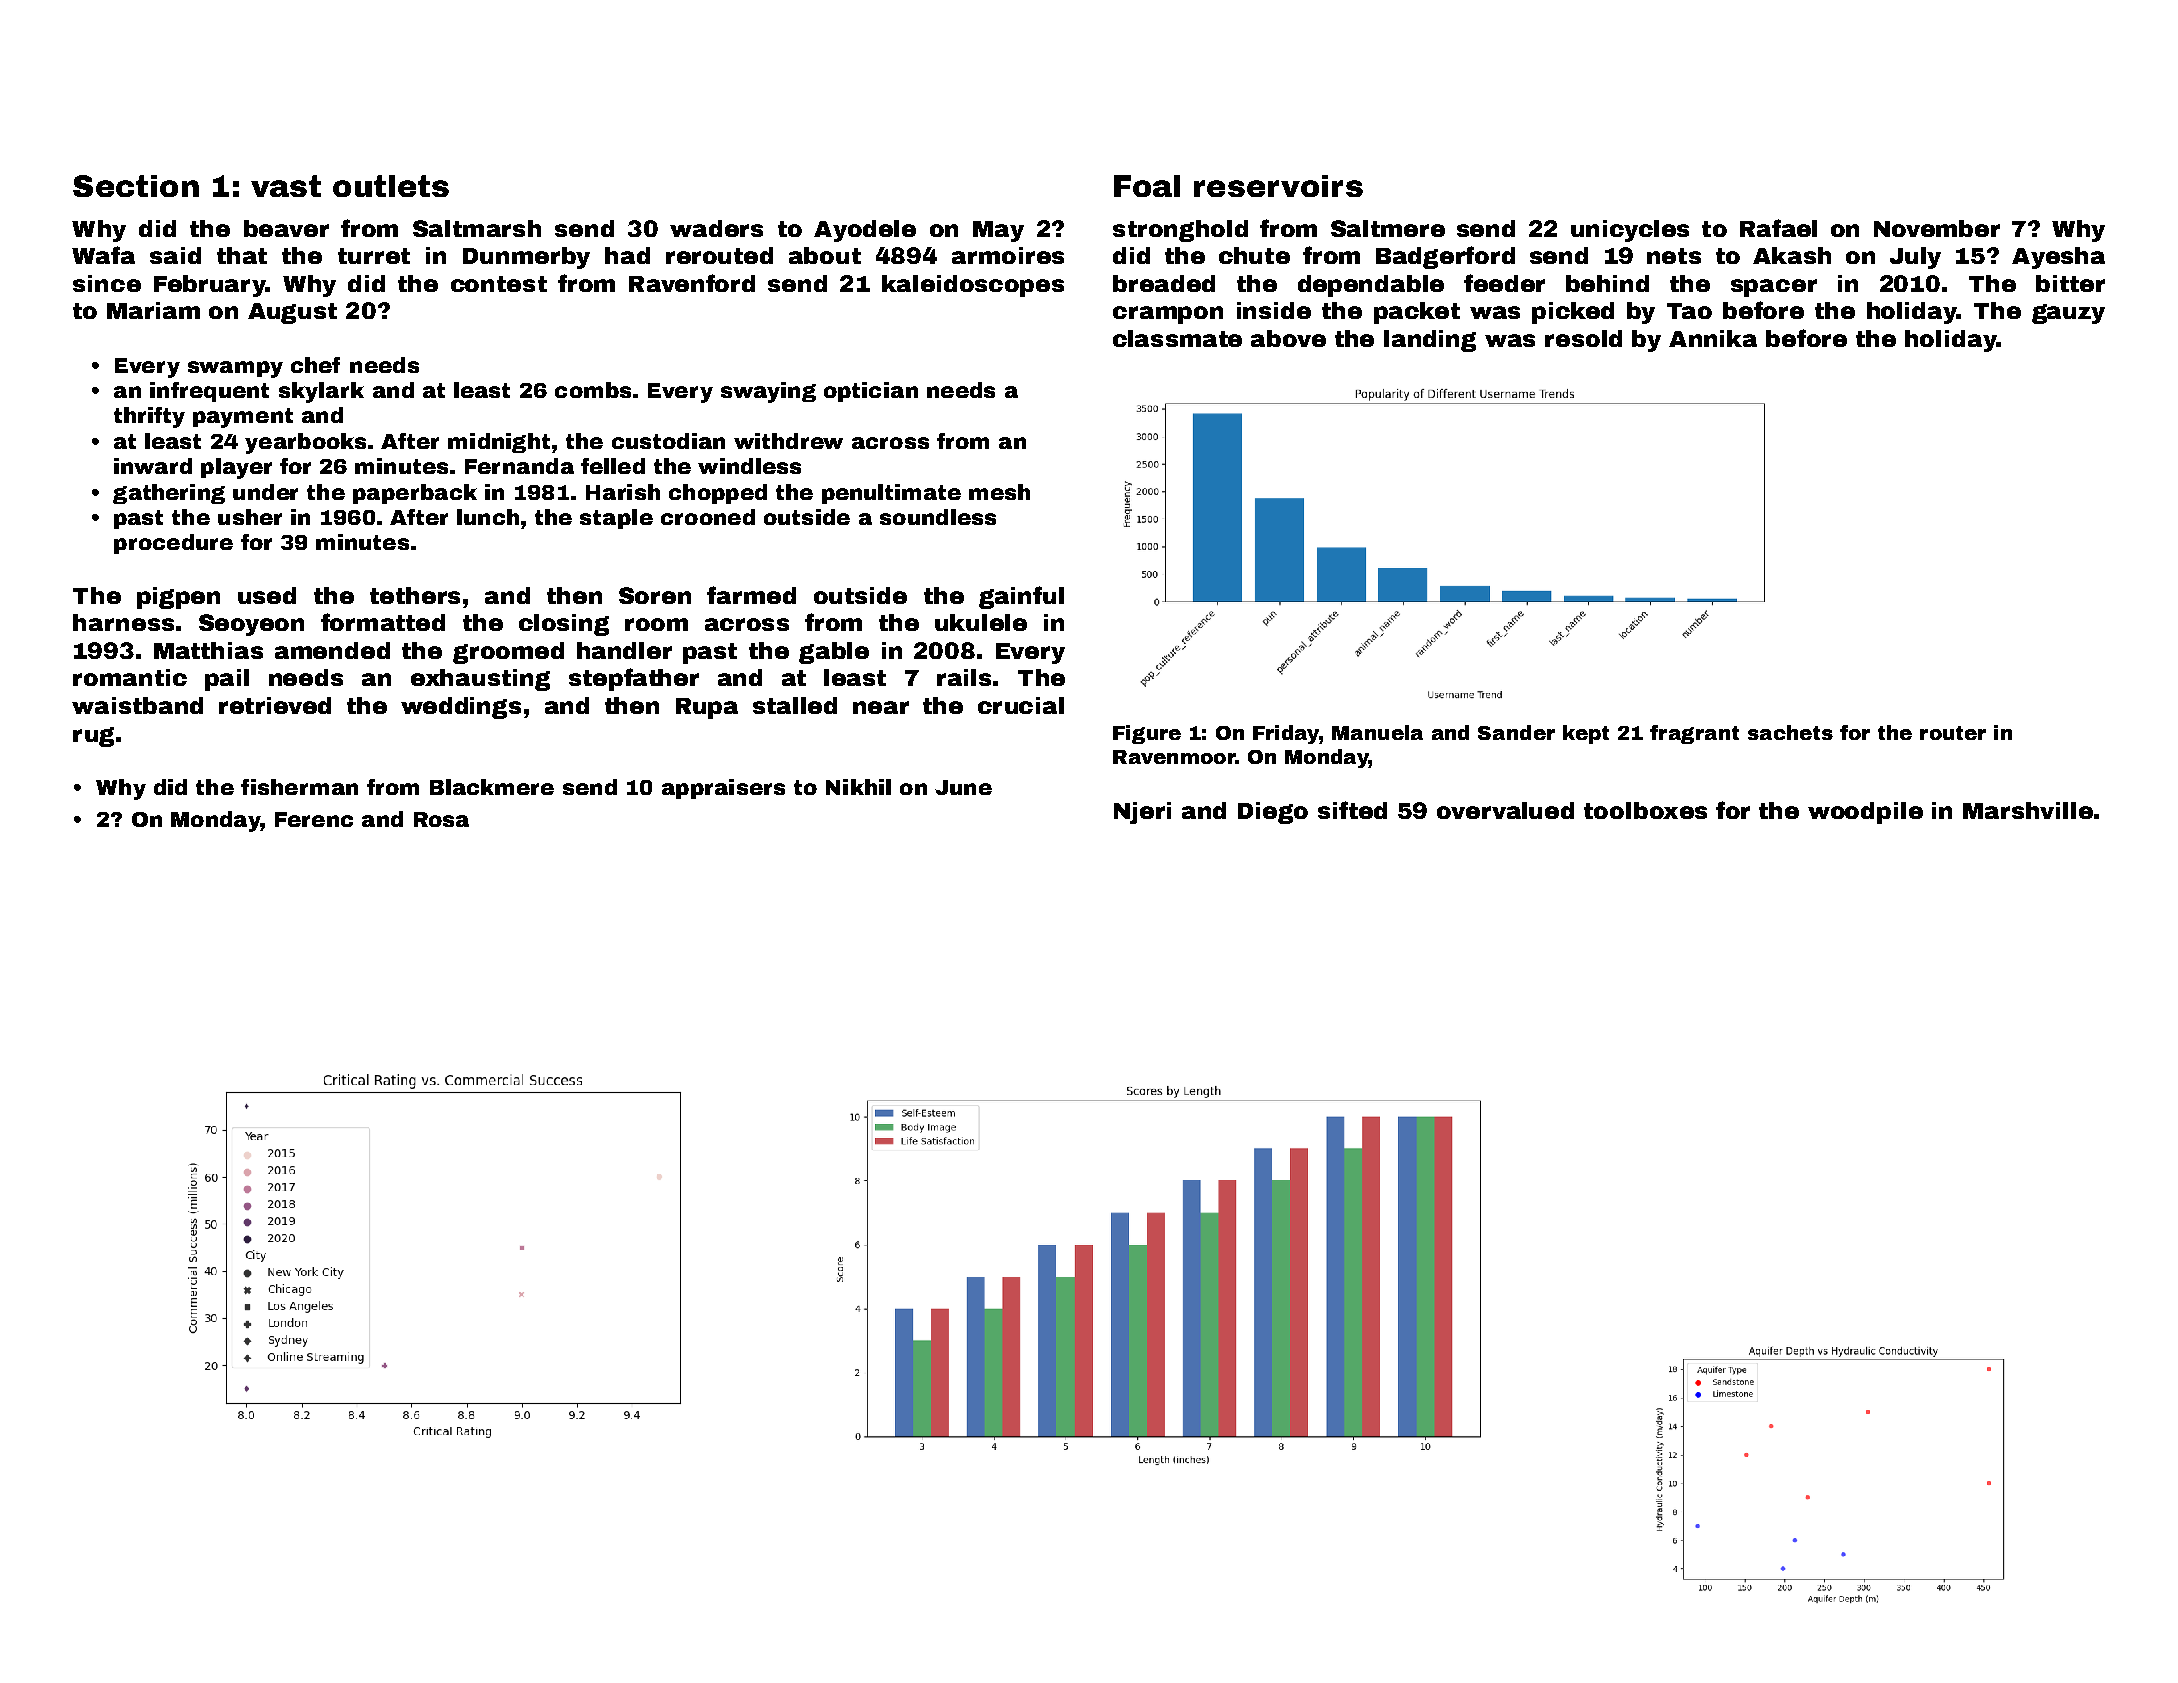 This screenshot has width=2178, height=1683. I want to click on router, so click(1953, 733).
